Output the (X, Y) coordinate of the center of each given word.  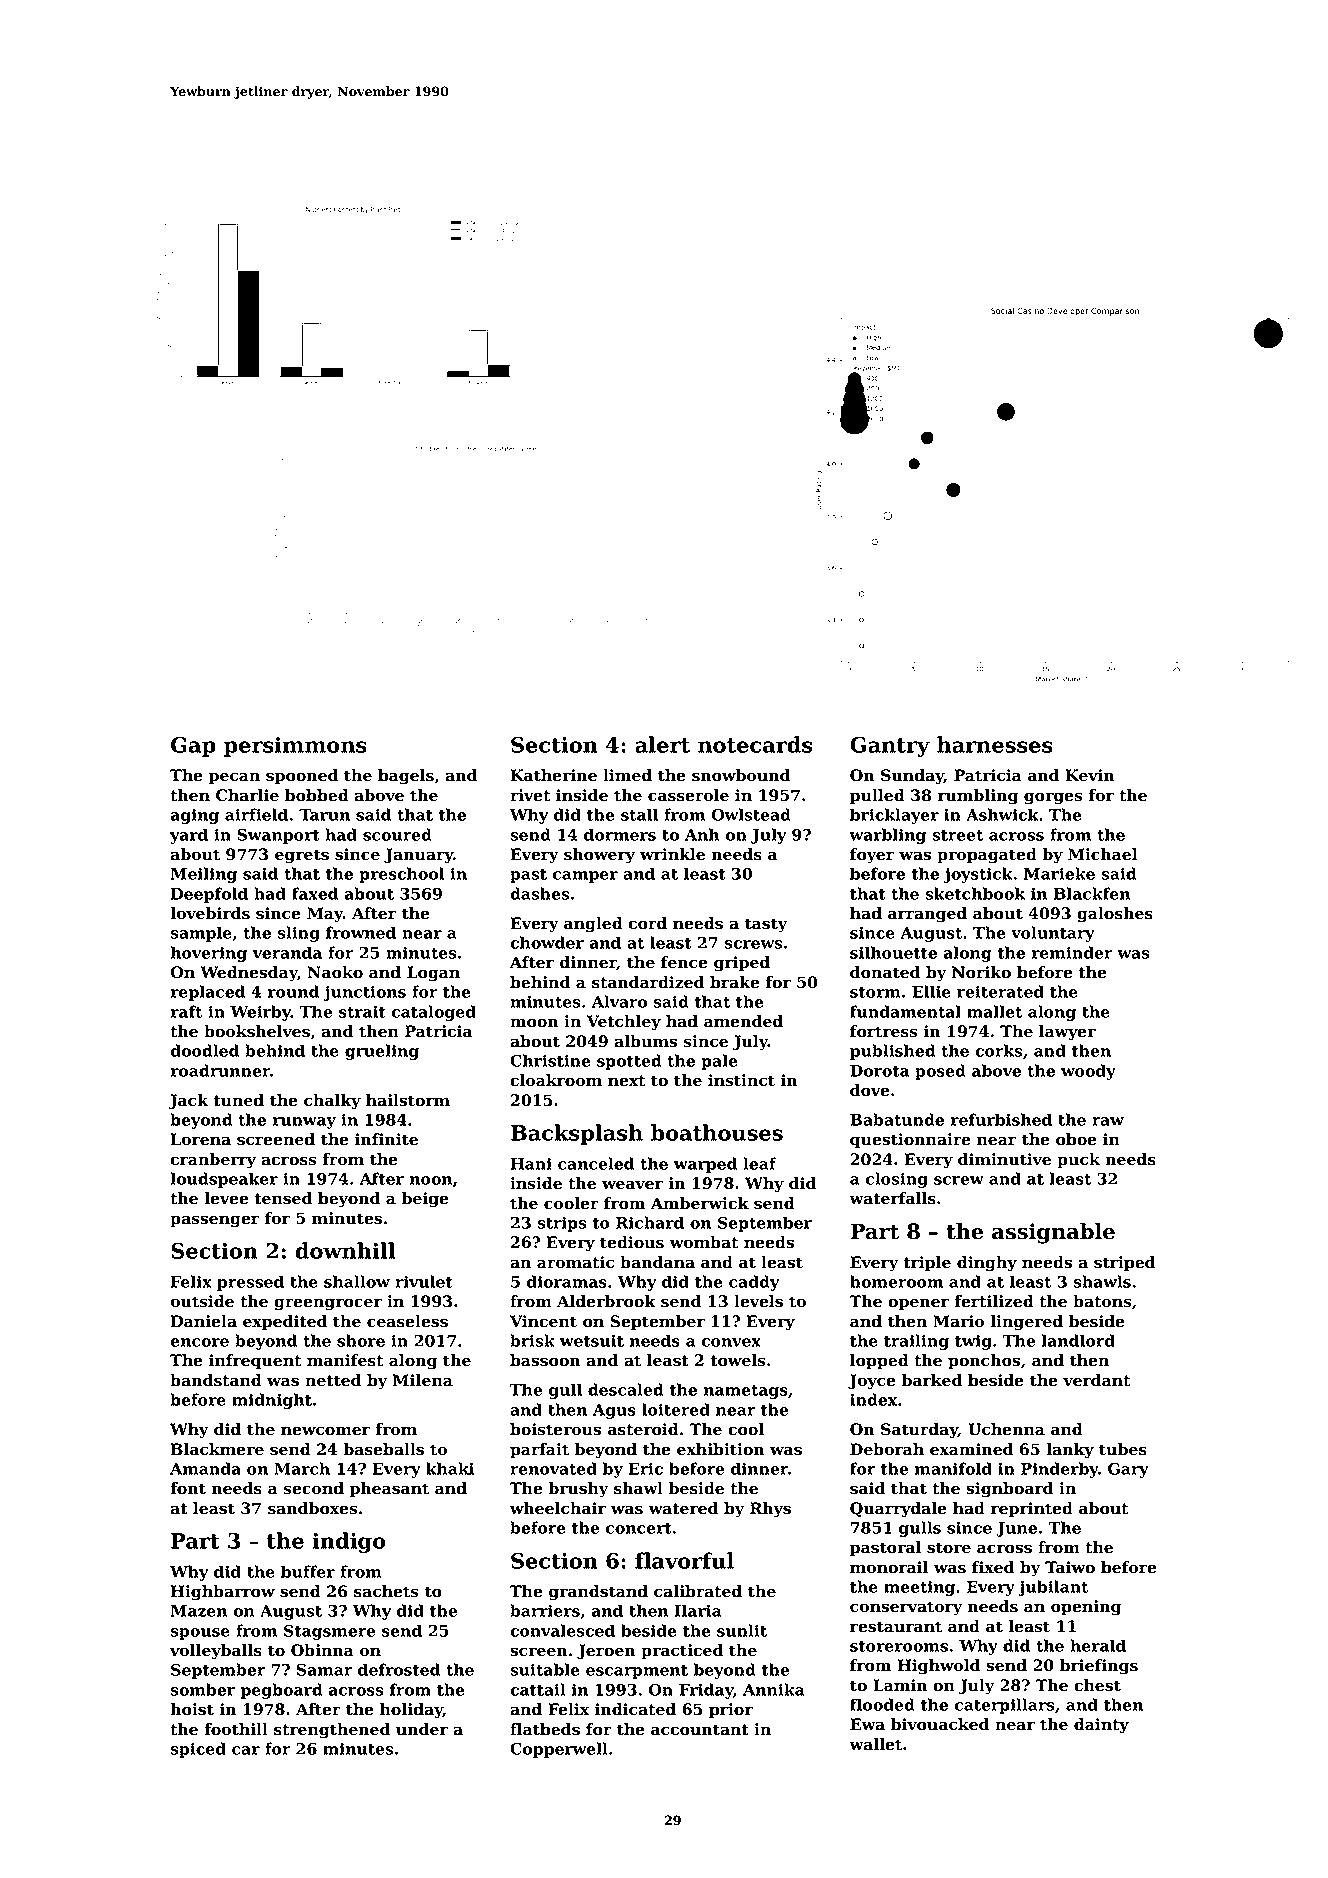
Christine (550, 1060)
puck (1078, 1161)
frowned (361, 932)
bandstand (216, 1380)
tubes (1123, 1449)
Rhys (770, 1510)
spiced (198, 1750)
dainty (1101, 1726)
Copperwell (559, 1750)
